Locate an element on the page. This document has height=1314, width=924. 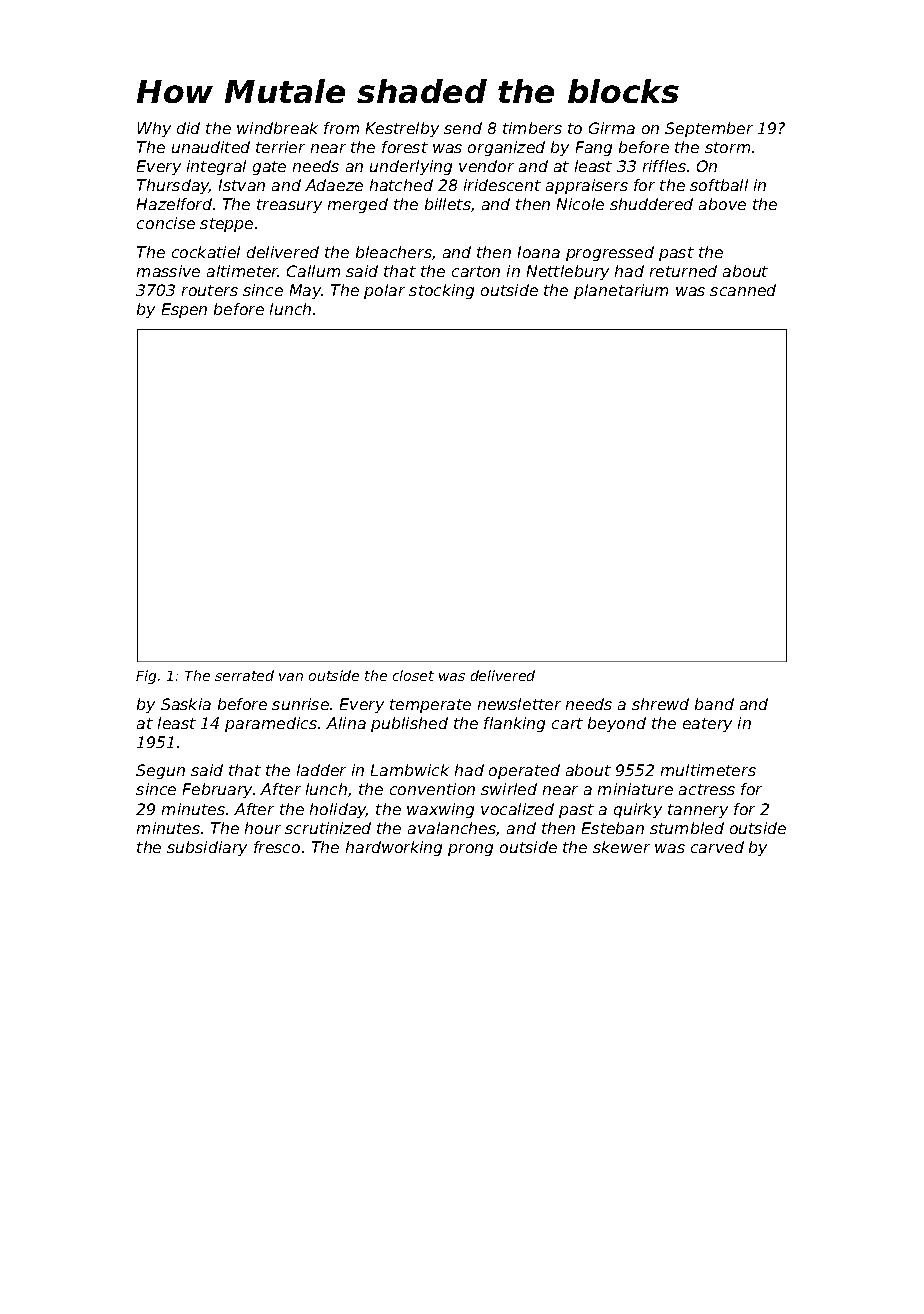
fresco is located at coordinates (277, 847).
